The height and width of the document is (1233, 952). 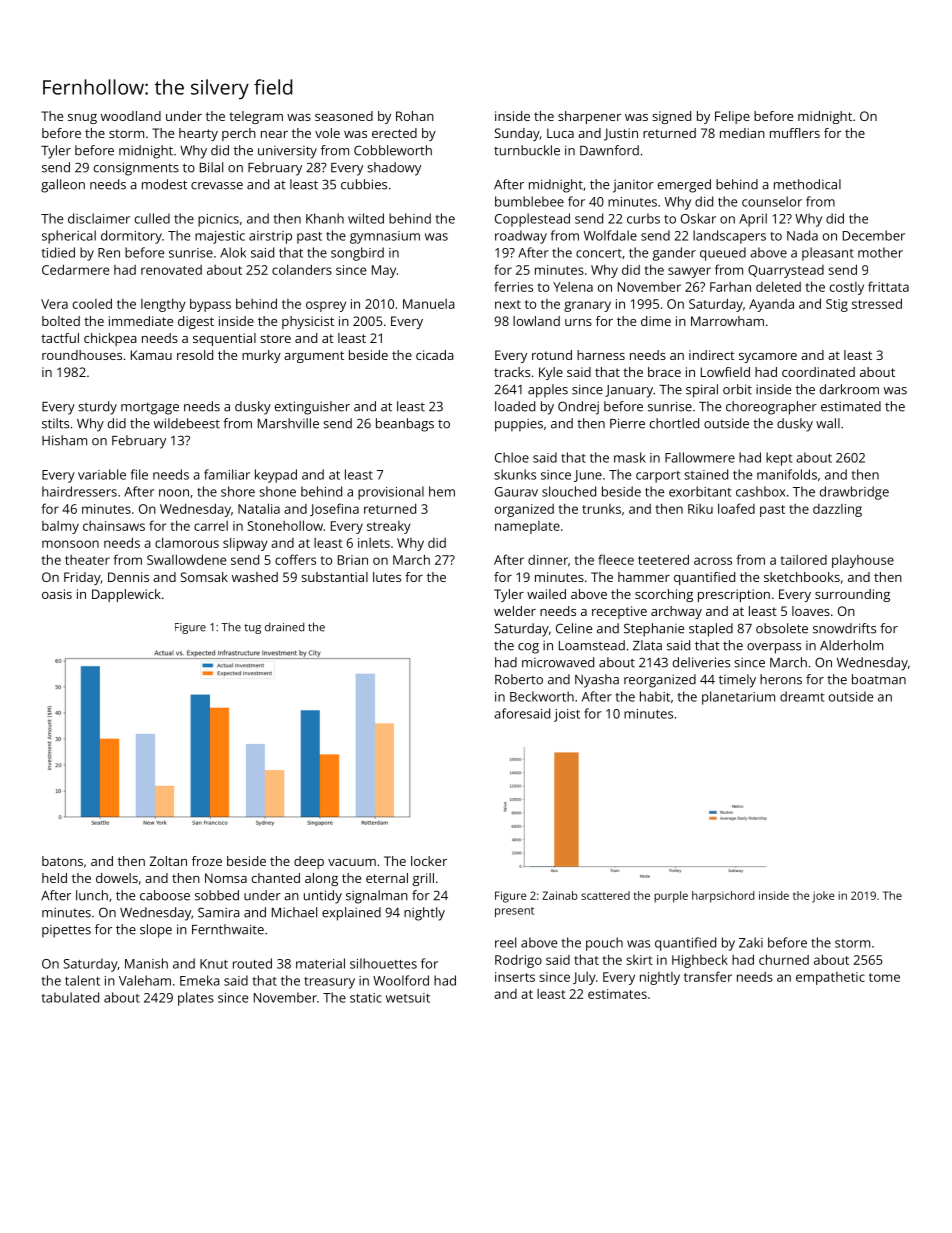 What do you see at coordinates (196, 999) in the document?
I see `plates` at bounding box center [196, 999].
